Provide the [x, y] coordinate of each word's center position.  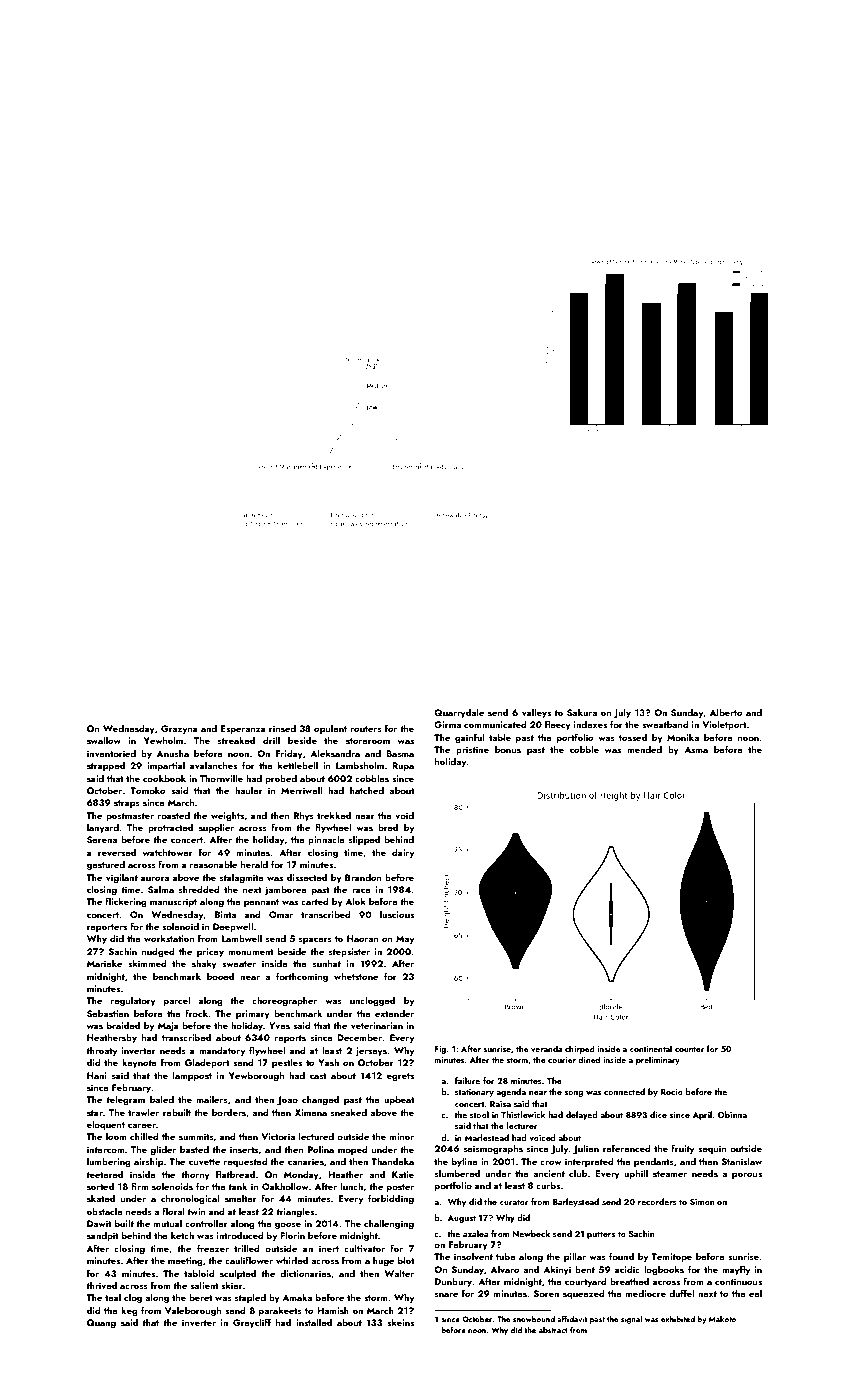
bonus [508, 749]
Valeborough [193, 1311]
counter [690, 1049]
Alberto [726, 712]
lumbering [109, 1162]
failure [467, 1080]
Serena [102, 839]
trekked [334, 815]
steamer [670, 1174]
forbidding [391, 1199]
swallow [104, 740]
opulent [330, 729]
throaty [101, 1051]
